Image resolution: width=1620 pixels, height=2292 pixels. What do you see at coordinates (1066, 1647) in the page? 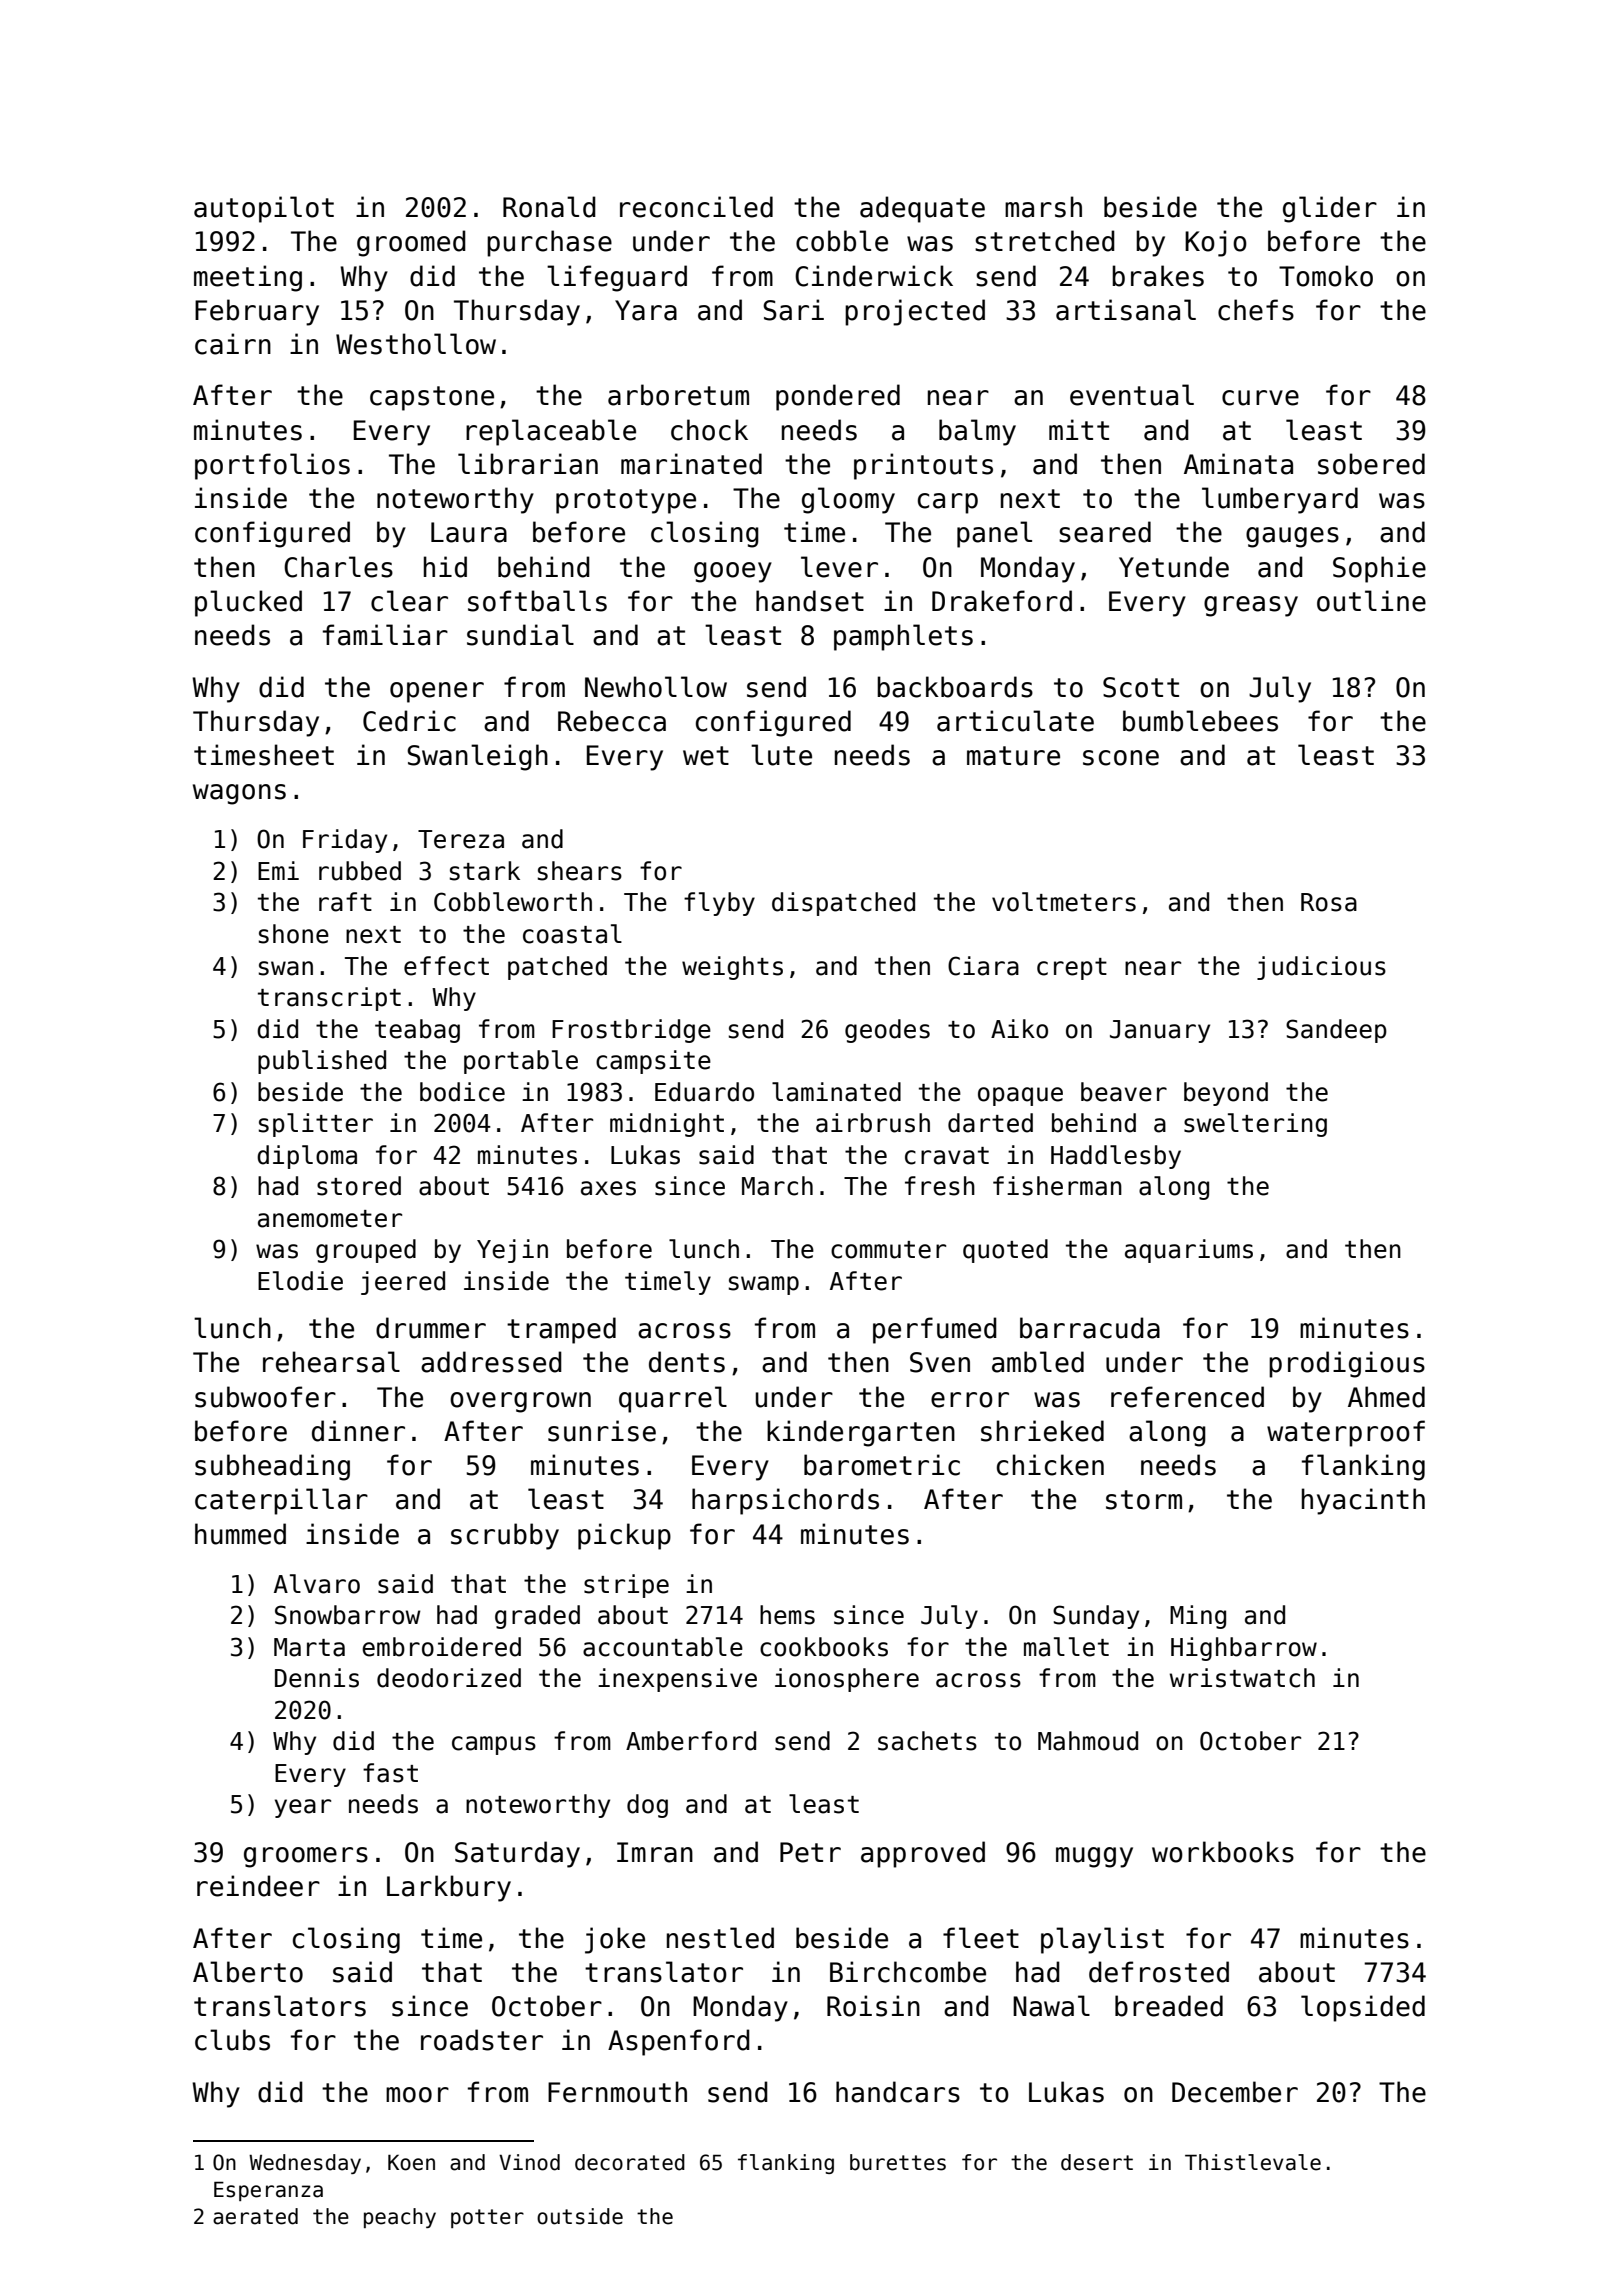
I see `mallet` at bounding box center [1066, 1647].
